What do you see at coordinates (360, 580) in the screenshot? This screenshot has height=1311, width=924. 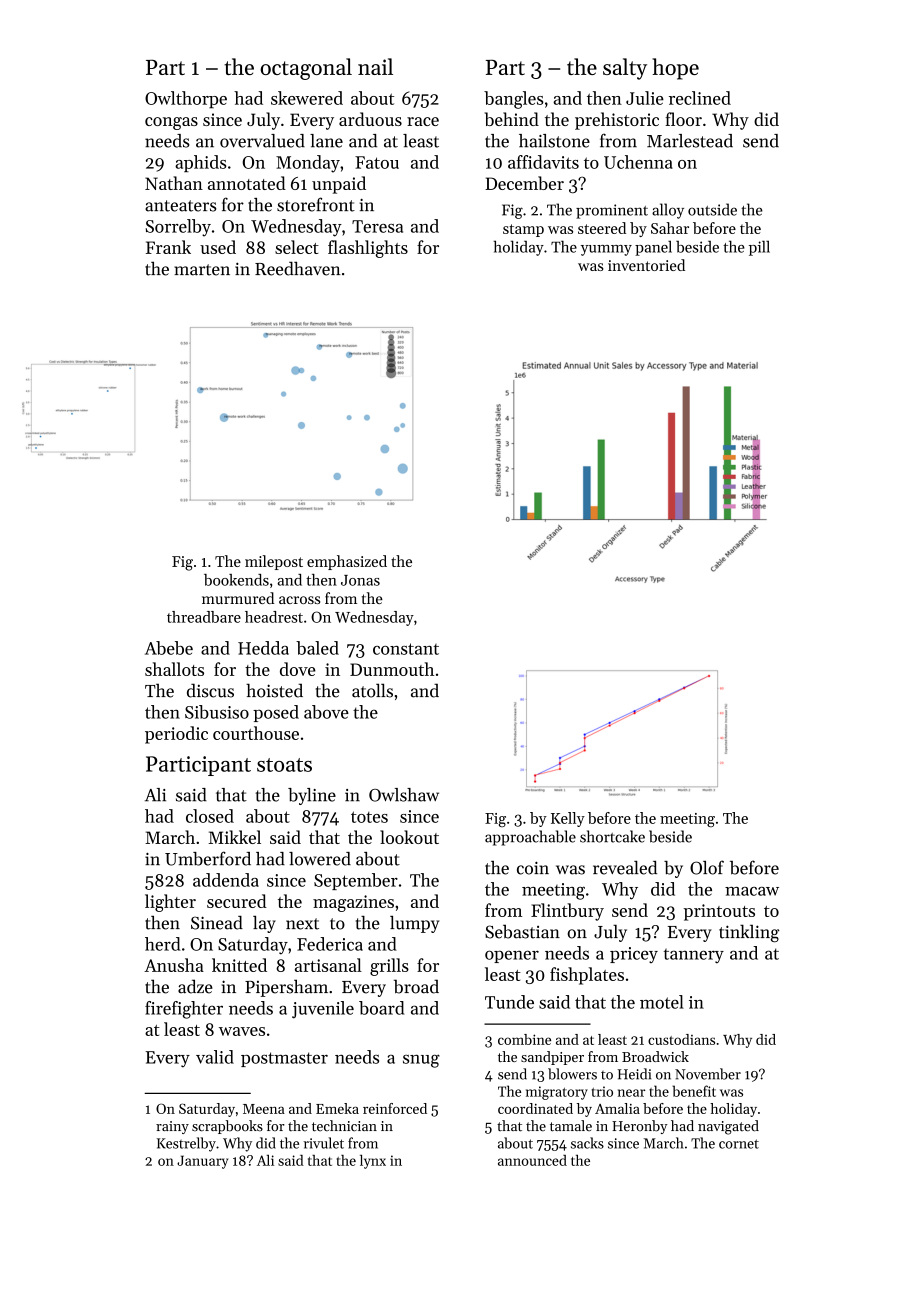 I see `Jonas` at bounding box center [360, 580].
